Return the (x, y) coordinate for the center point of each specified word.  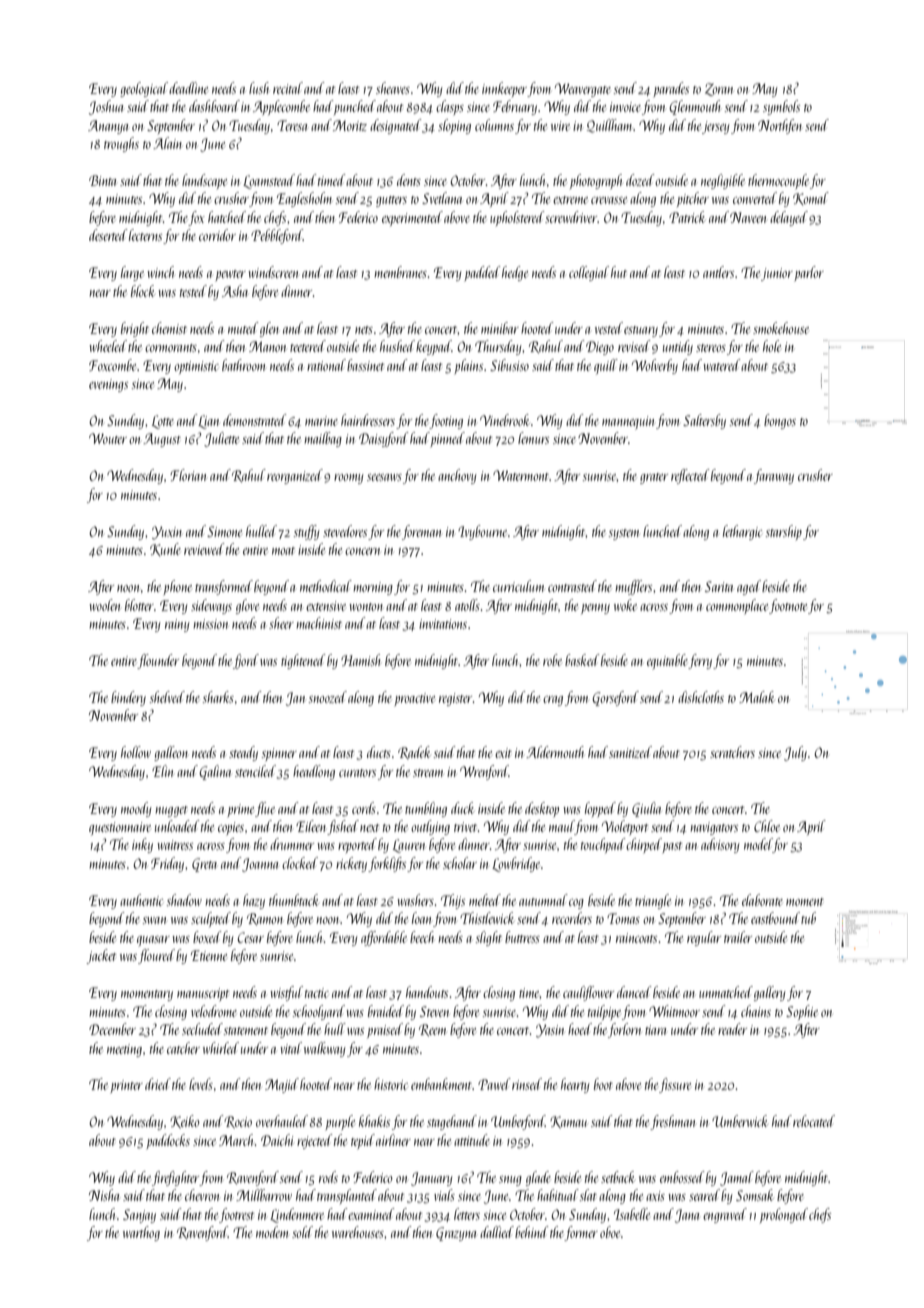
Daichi (277, 1140)
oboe (610, 1232)
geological (144, 89)
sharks (218, 697)
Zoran (719, 89)
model (758, 845)
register (455, 699)
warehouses (358, 1232)
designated (396, 126)
